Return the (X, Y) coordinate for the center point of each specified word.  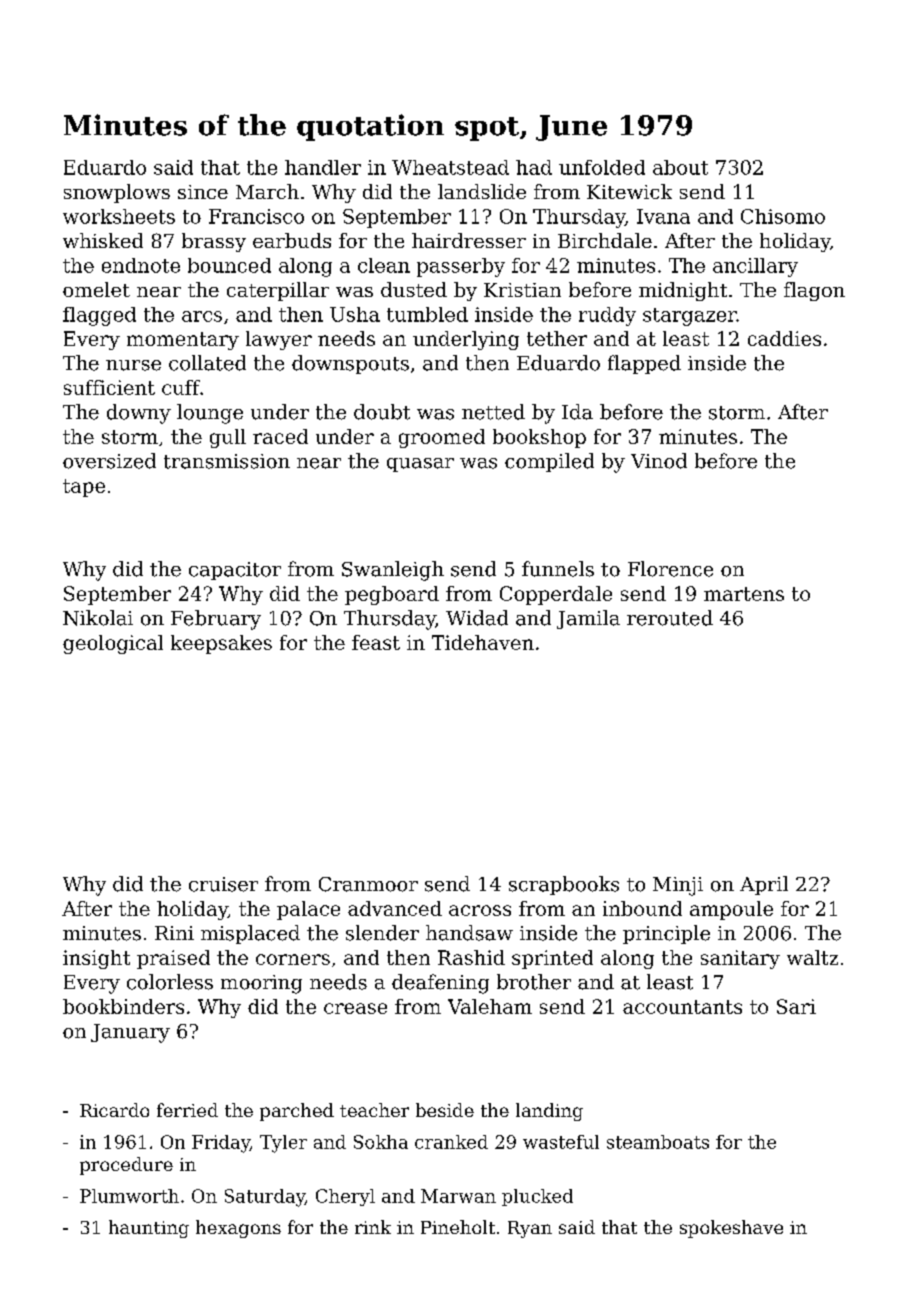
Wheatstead (450, 167)
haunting (149, 1229)
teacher (374, 1110)
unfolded (602, 167)
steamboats (658, 1142)
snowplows (117, 193)
